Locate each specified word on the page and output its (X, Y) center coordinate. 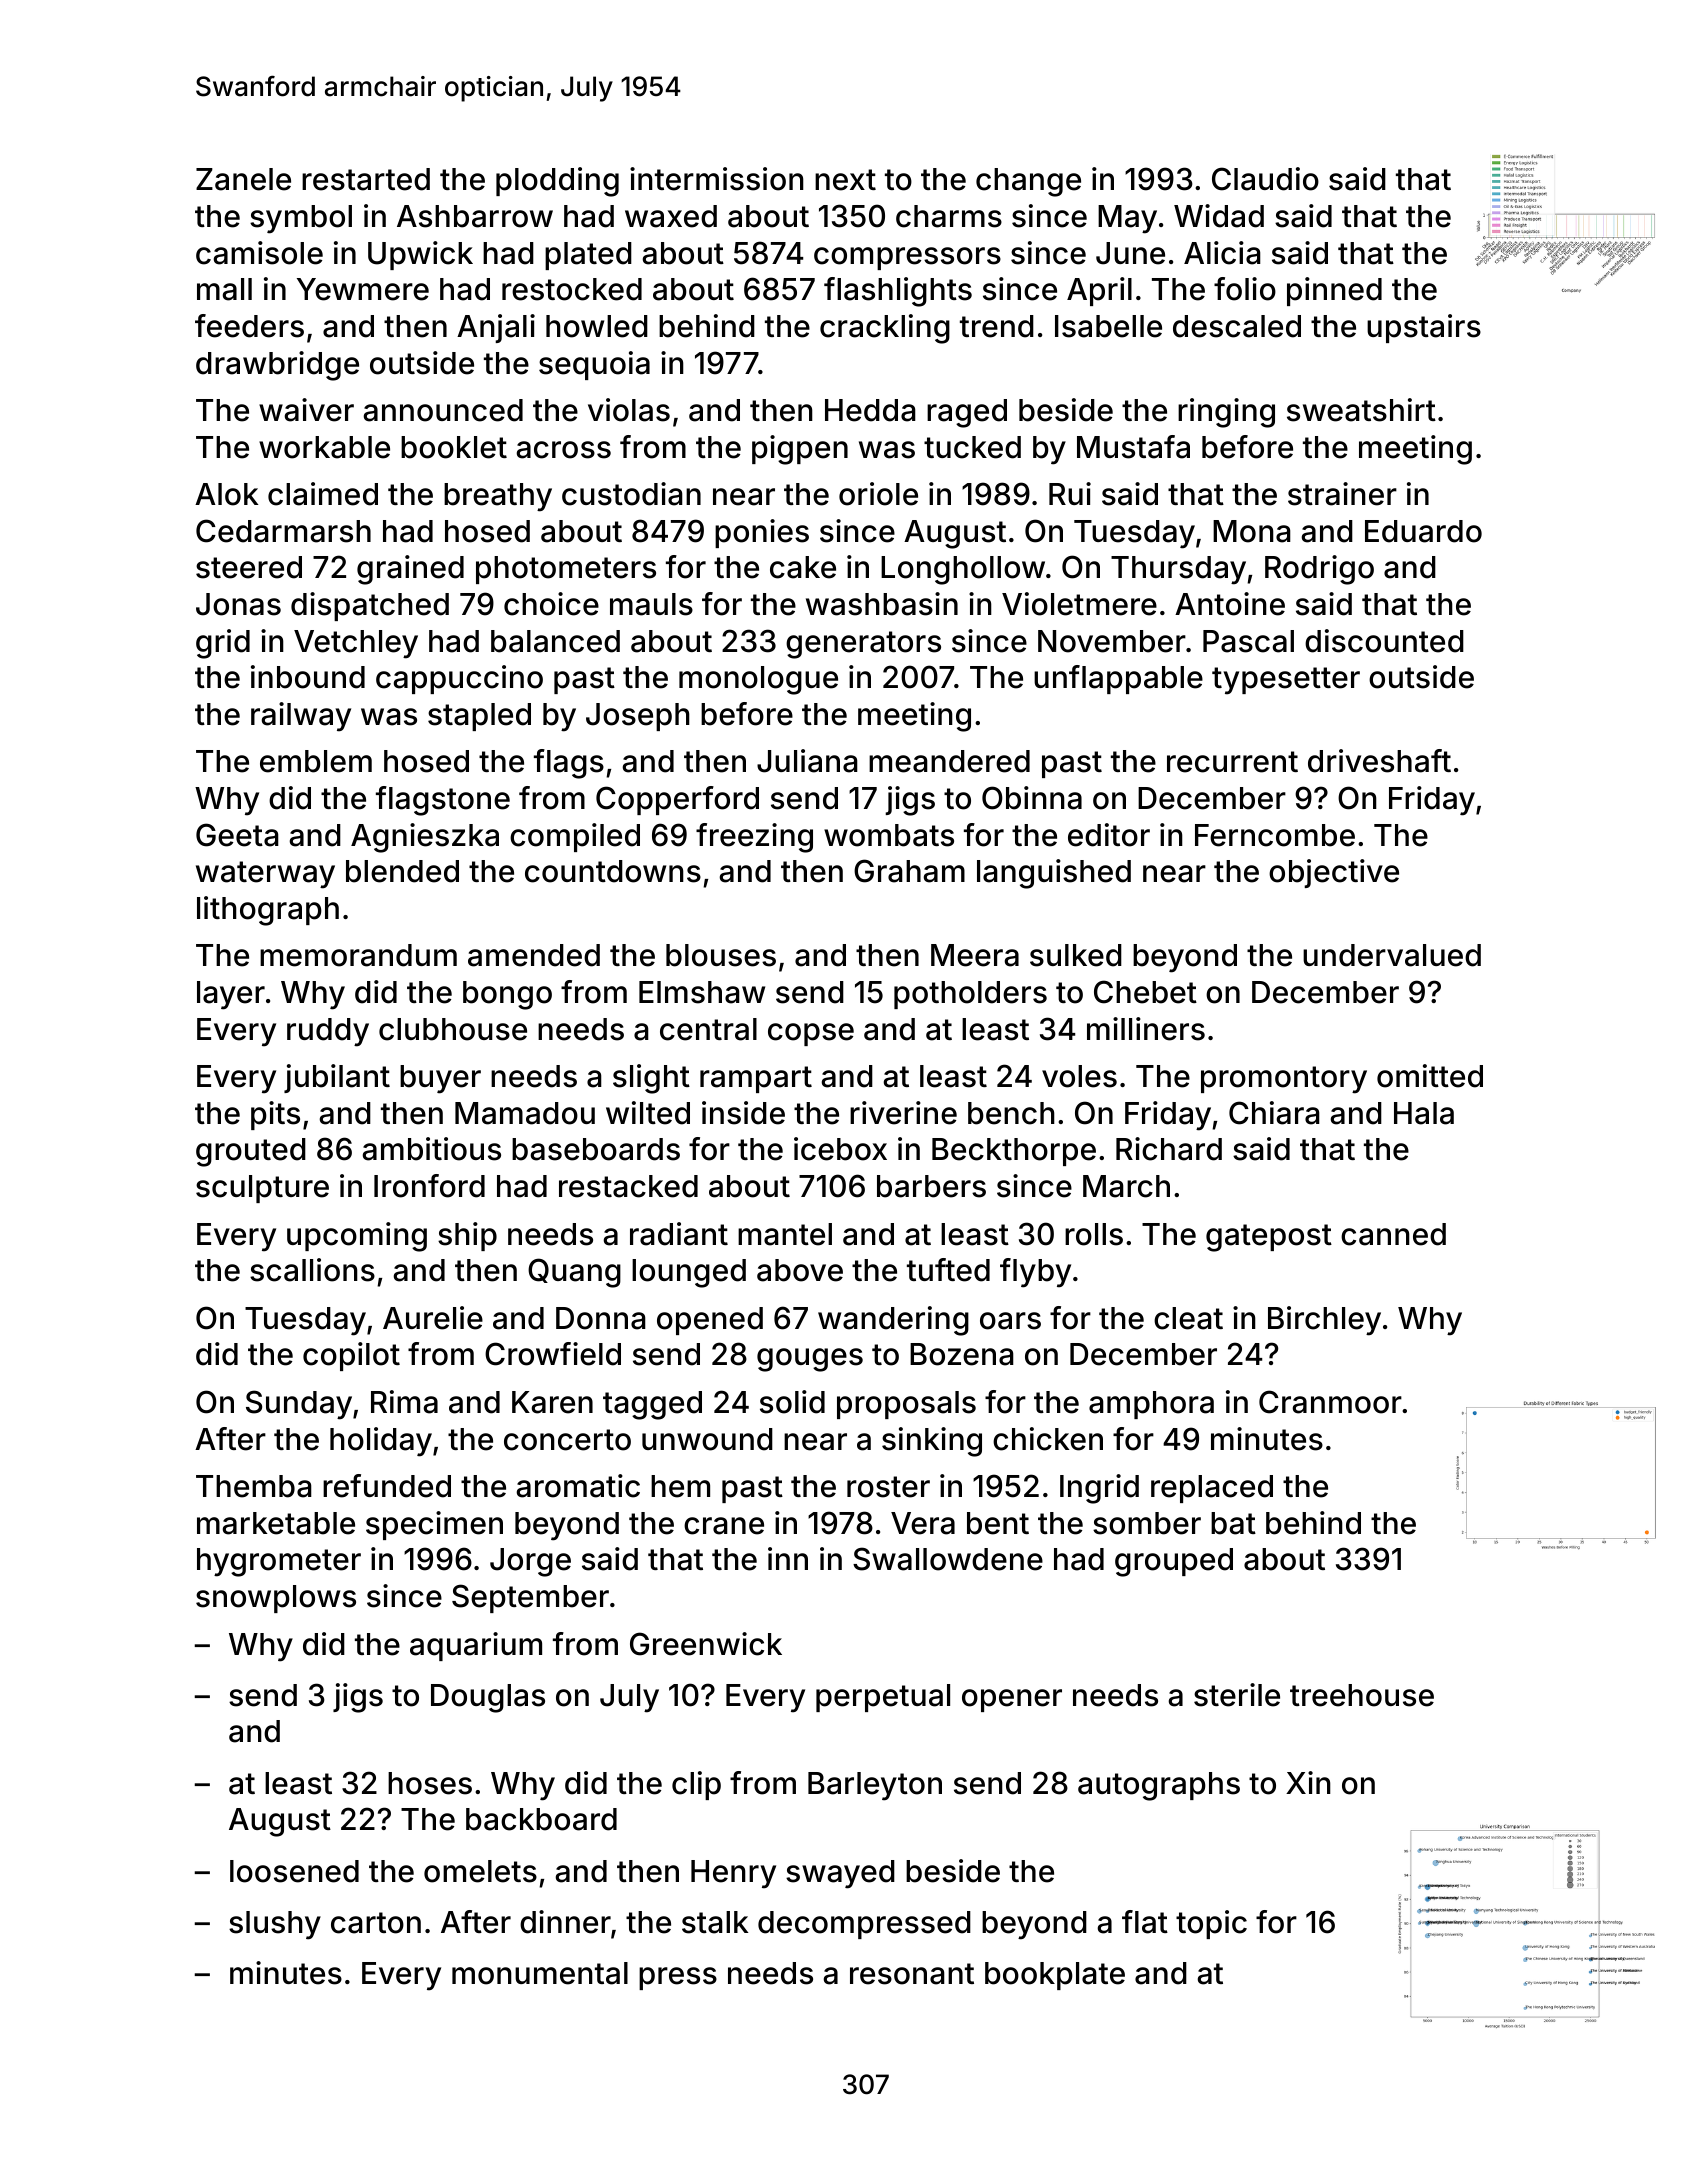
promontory (1284, 1080)
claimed (323, 494)
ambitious (431, 1149)
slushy (275, 1925)
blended (402, 871)
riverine (903, 1113)
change (1028, 182)
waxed (671, 216)
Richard (1169, 1149)
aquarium (476, 1646)
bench (1011, 1113)
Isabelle (1108, 326)
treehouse (1362, 1695)
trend (997, 326)
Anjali (496, 328)
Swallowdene (948, 1559)
